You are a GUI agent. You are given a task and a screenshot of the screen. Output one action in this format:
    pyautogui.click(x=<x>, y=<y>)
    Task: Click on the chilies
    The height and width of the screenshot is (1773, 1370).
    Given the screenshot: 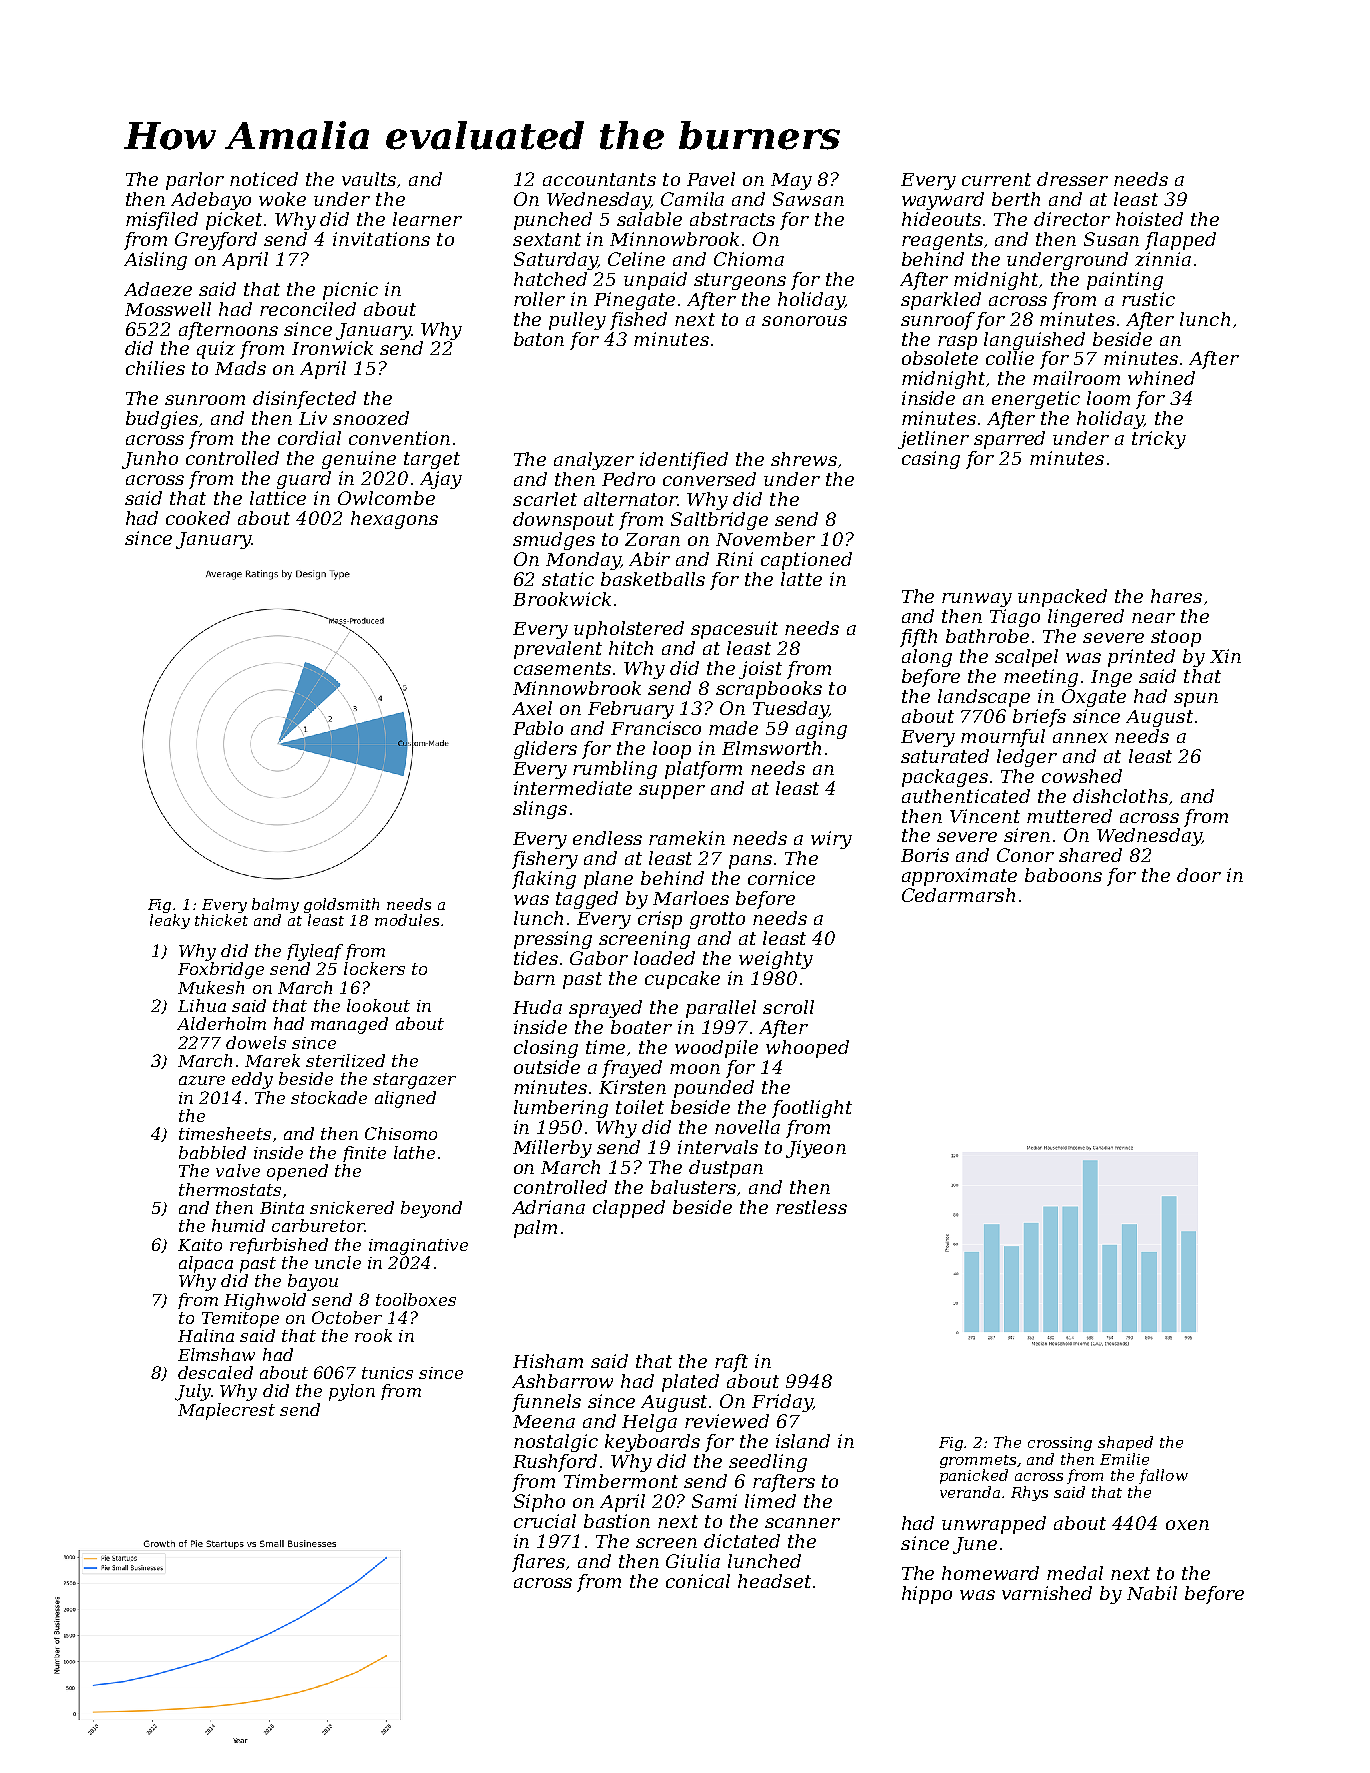 What is the action you would take?
    pyautogui.click(x=155, y=368)
